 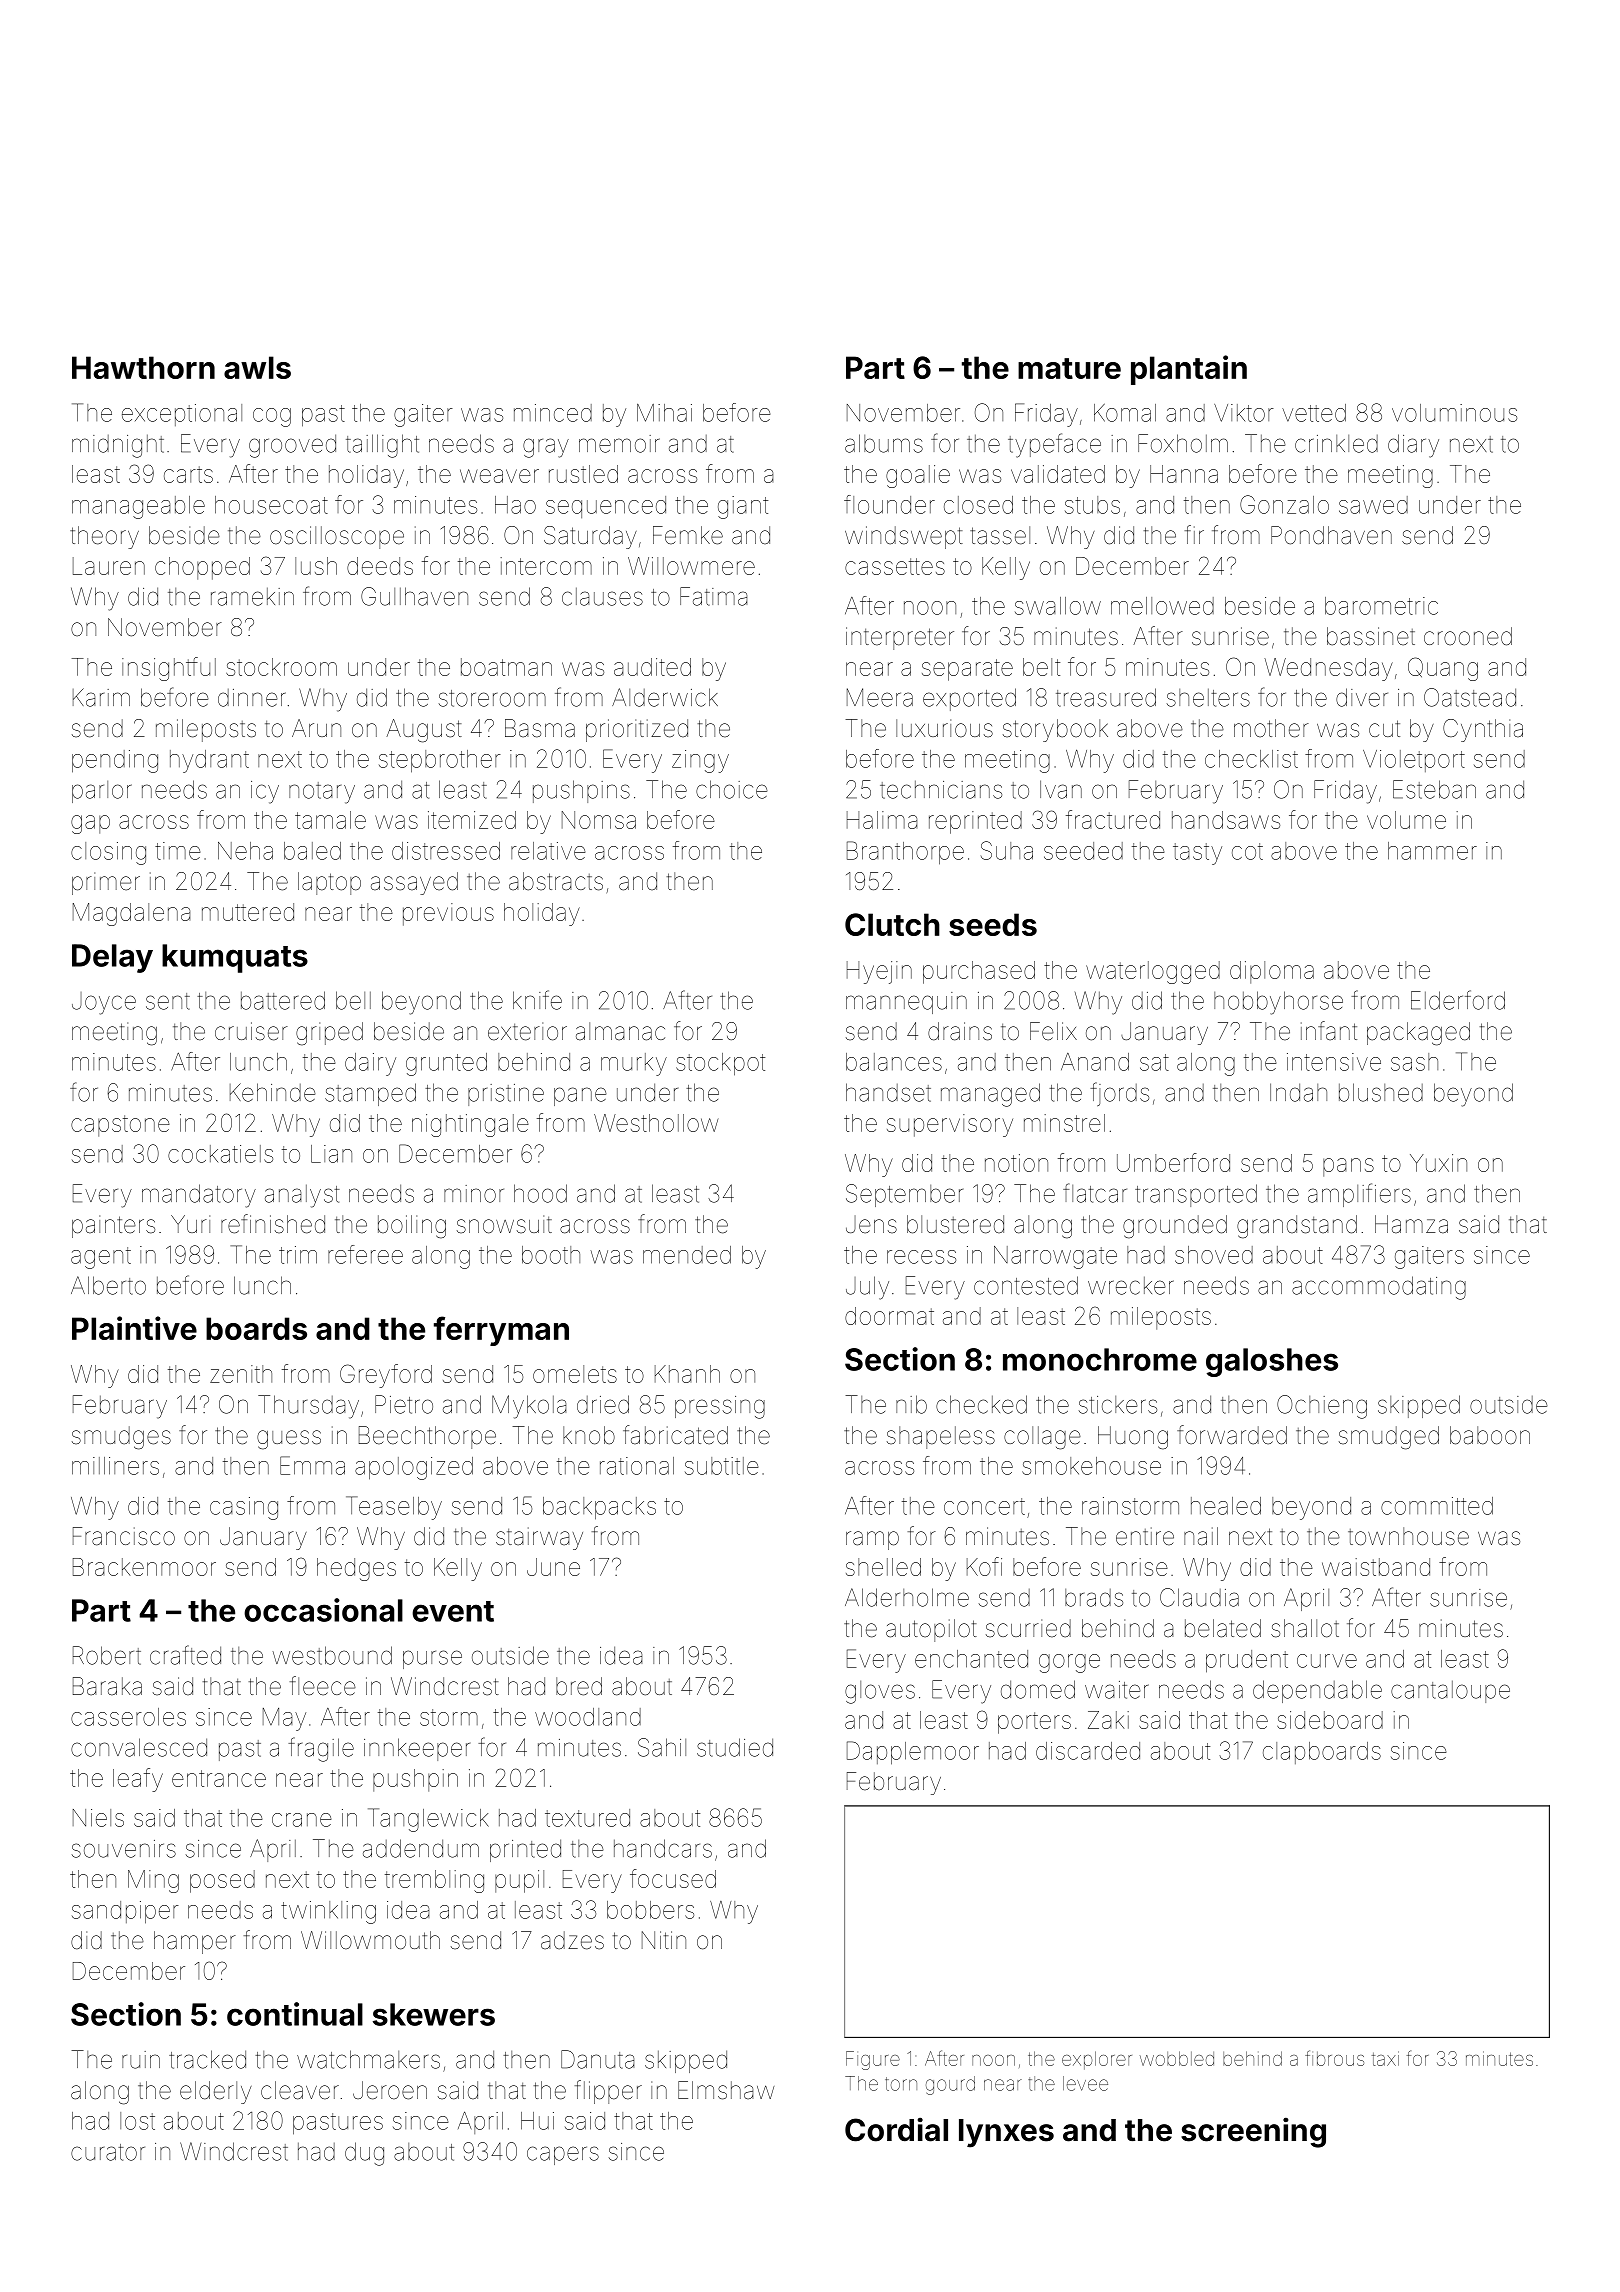 What do you see at coordinates (308, 1407) in the screenshot?
I see `Thursday` at bounding box center [308, 1407].
